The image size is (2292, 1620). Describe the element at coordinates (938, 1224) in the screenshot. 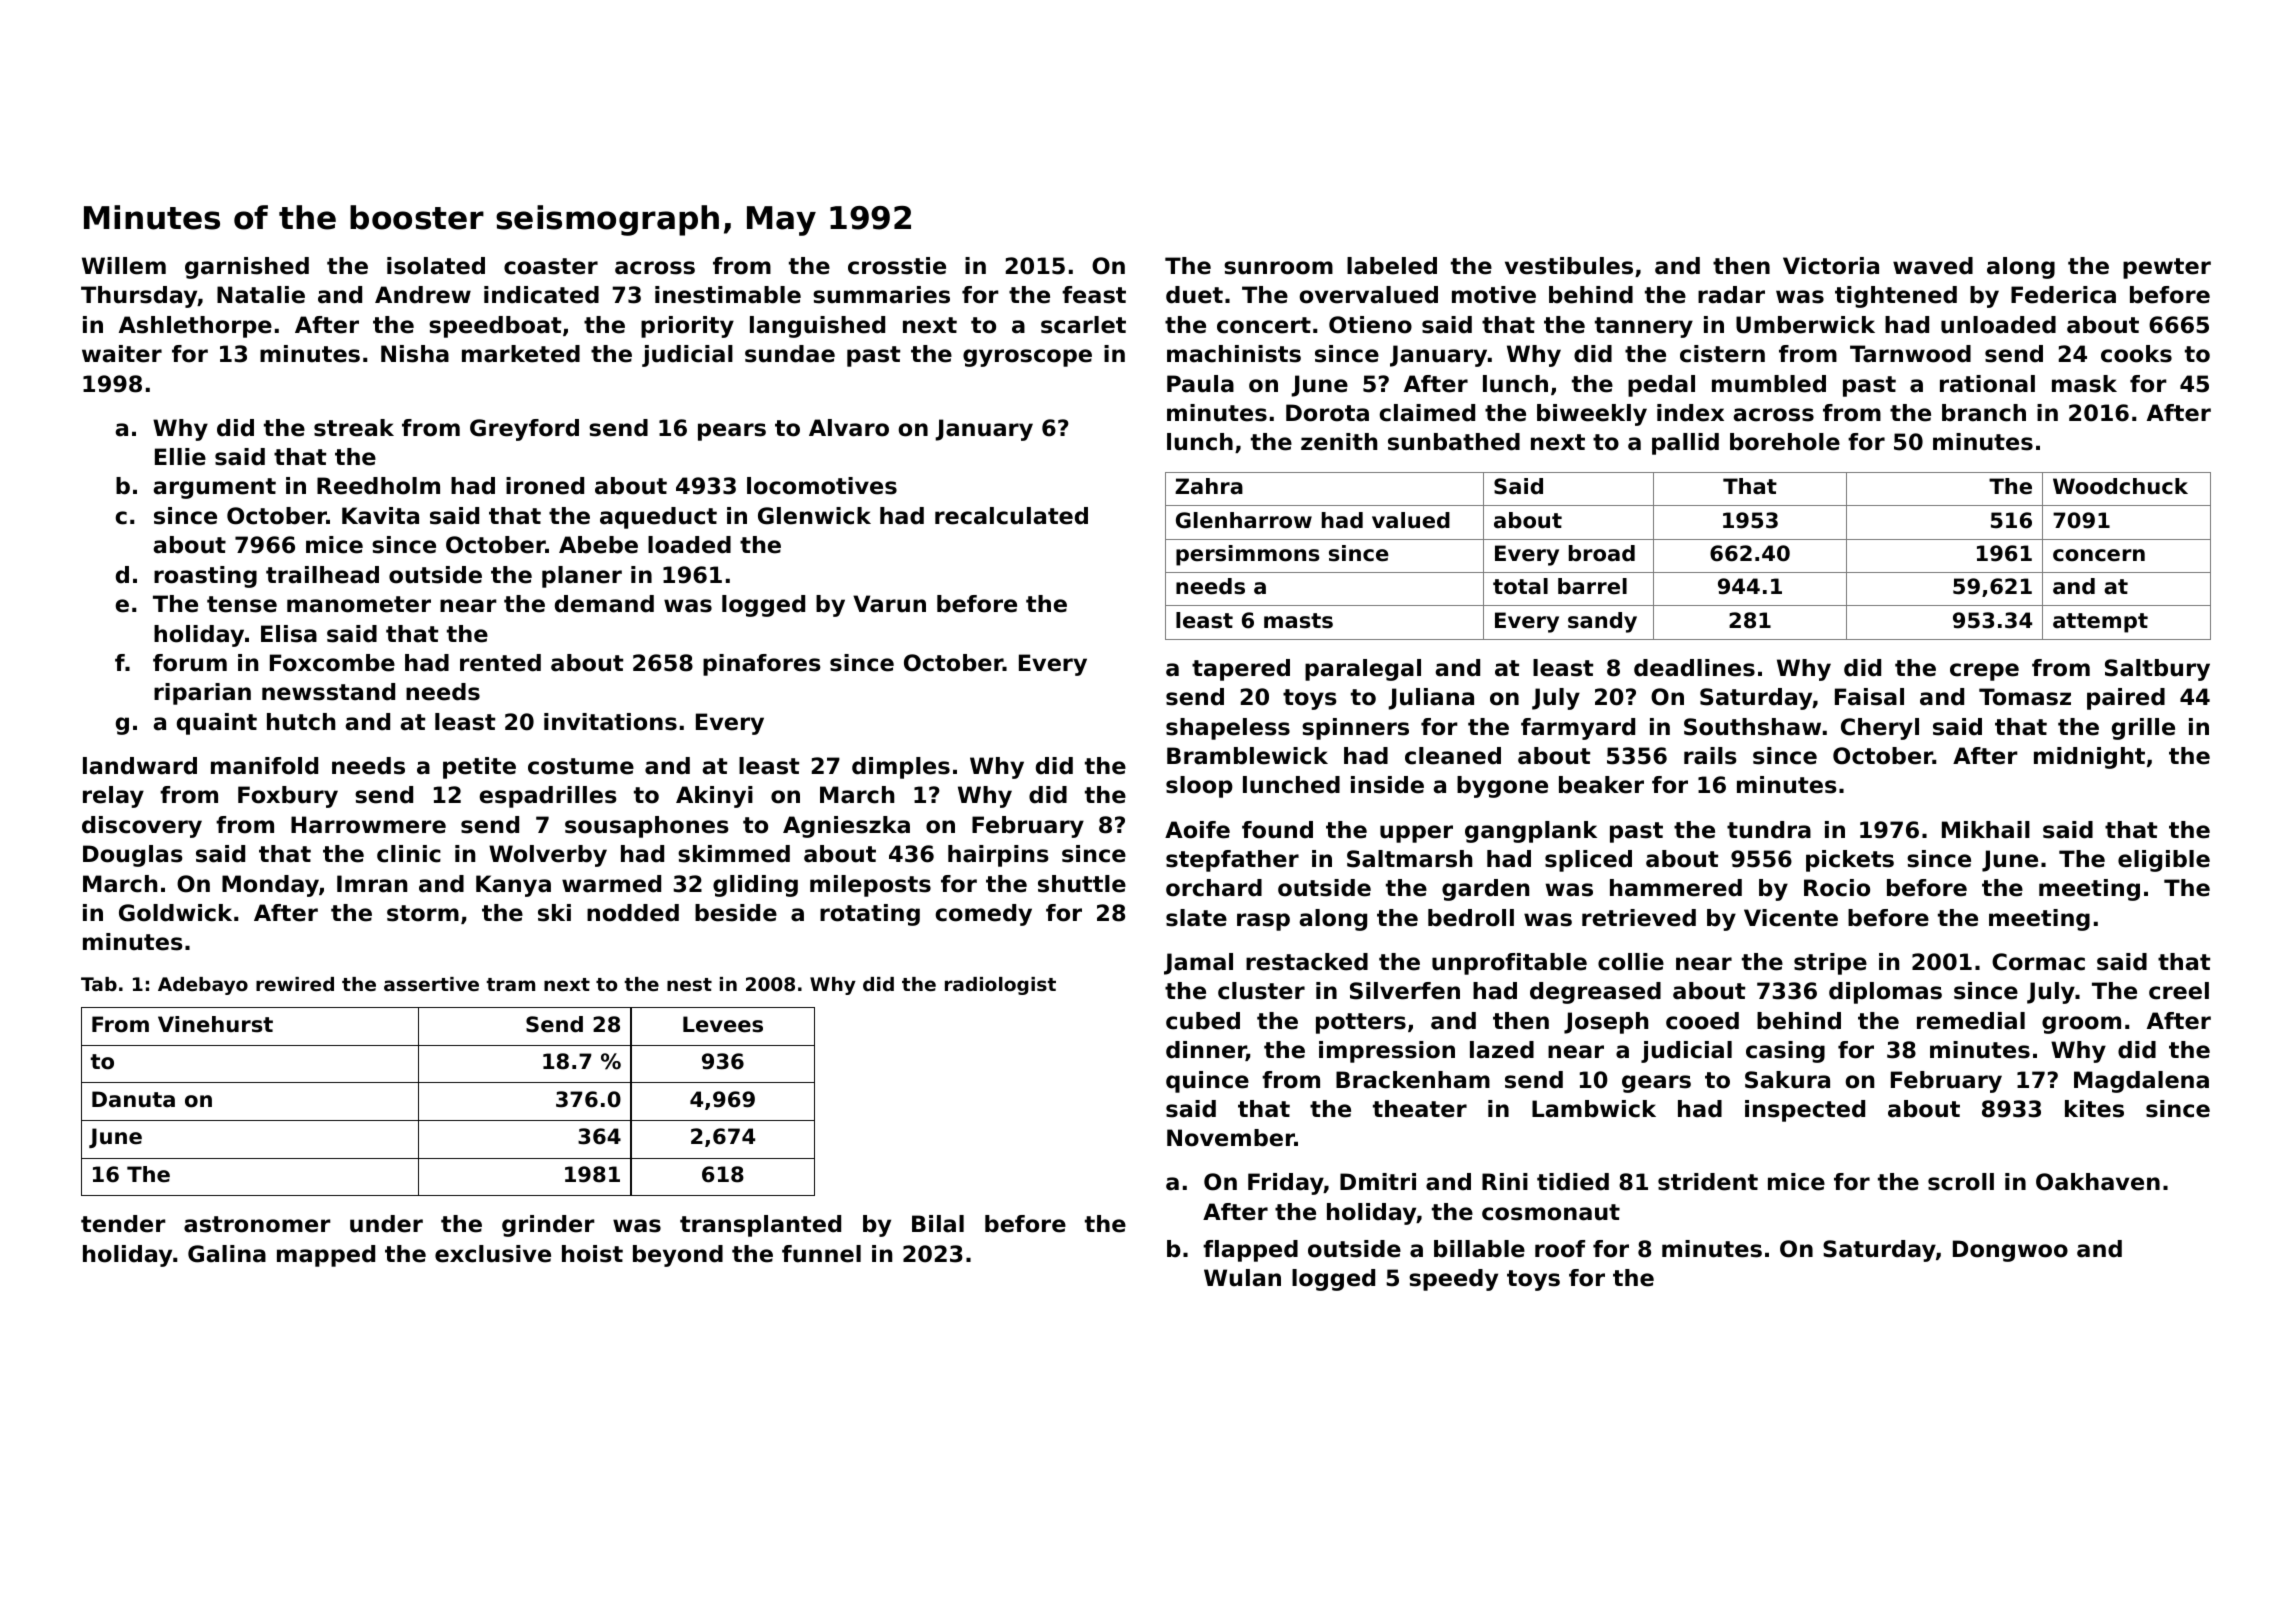

I see `Bilal` at that location.
